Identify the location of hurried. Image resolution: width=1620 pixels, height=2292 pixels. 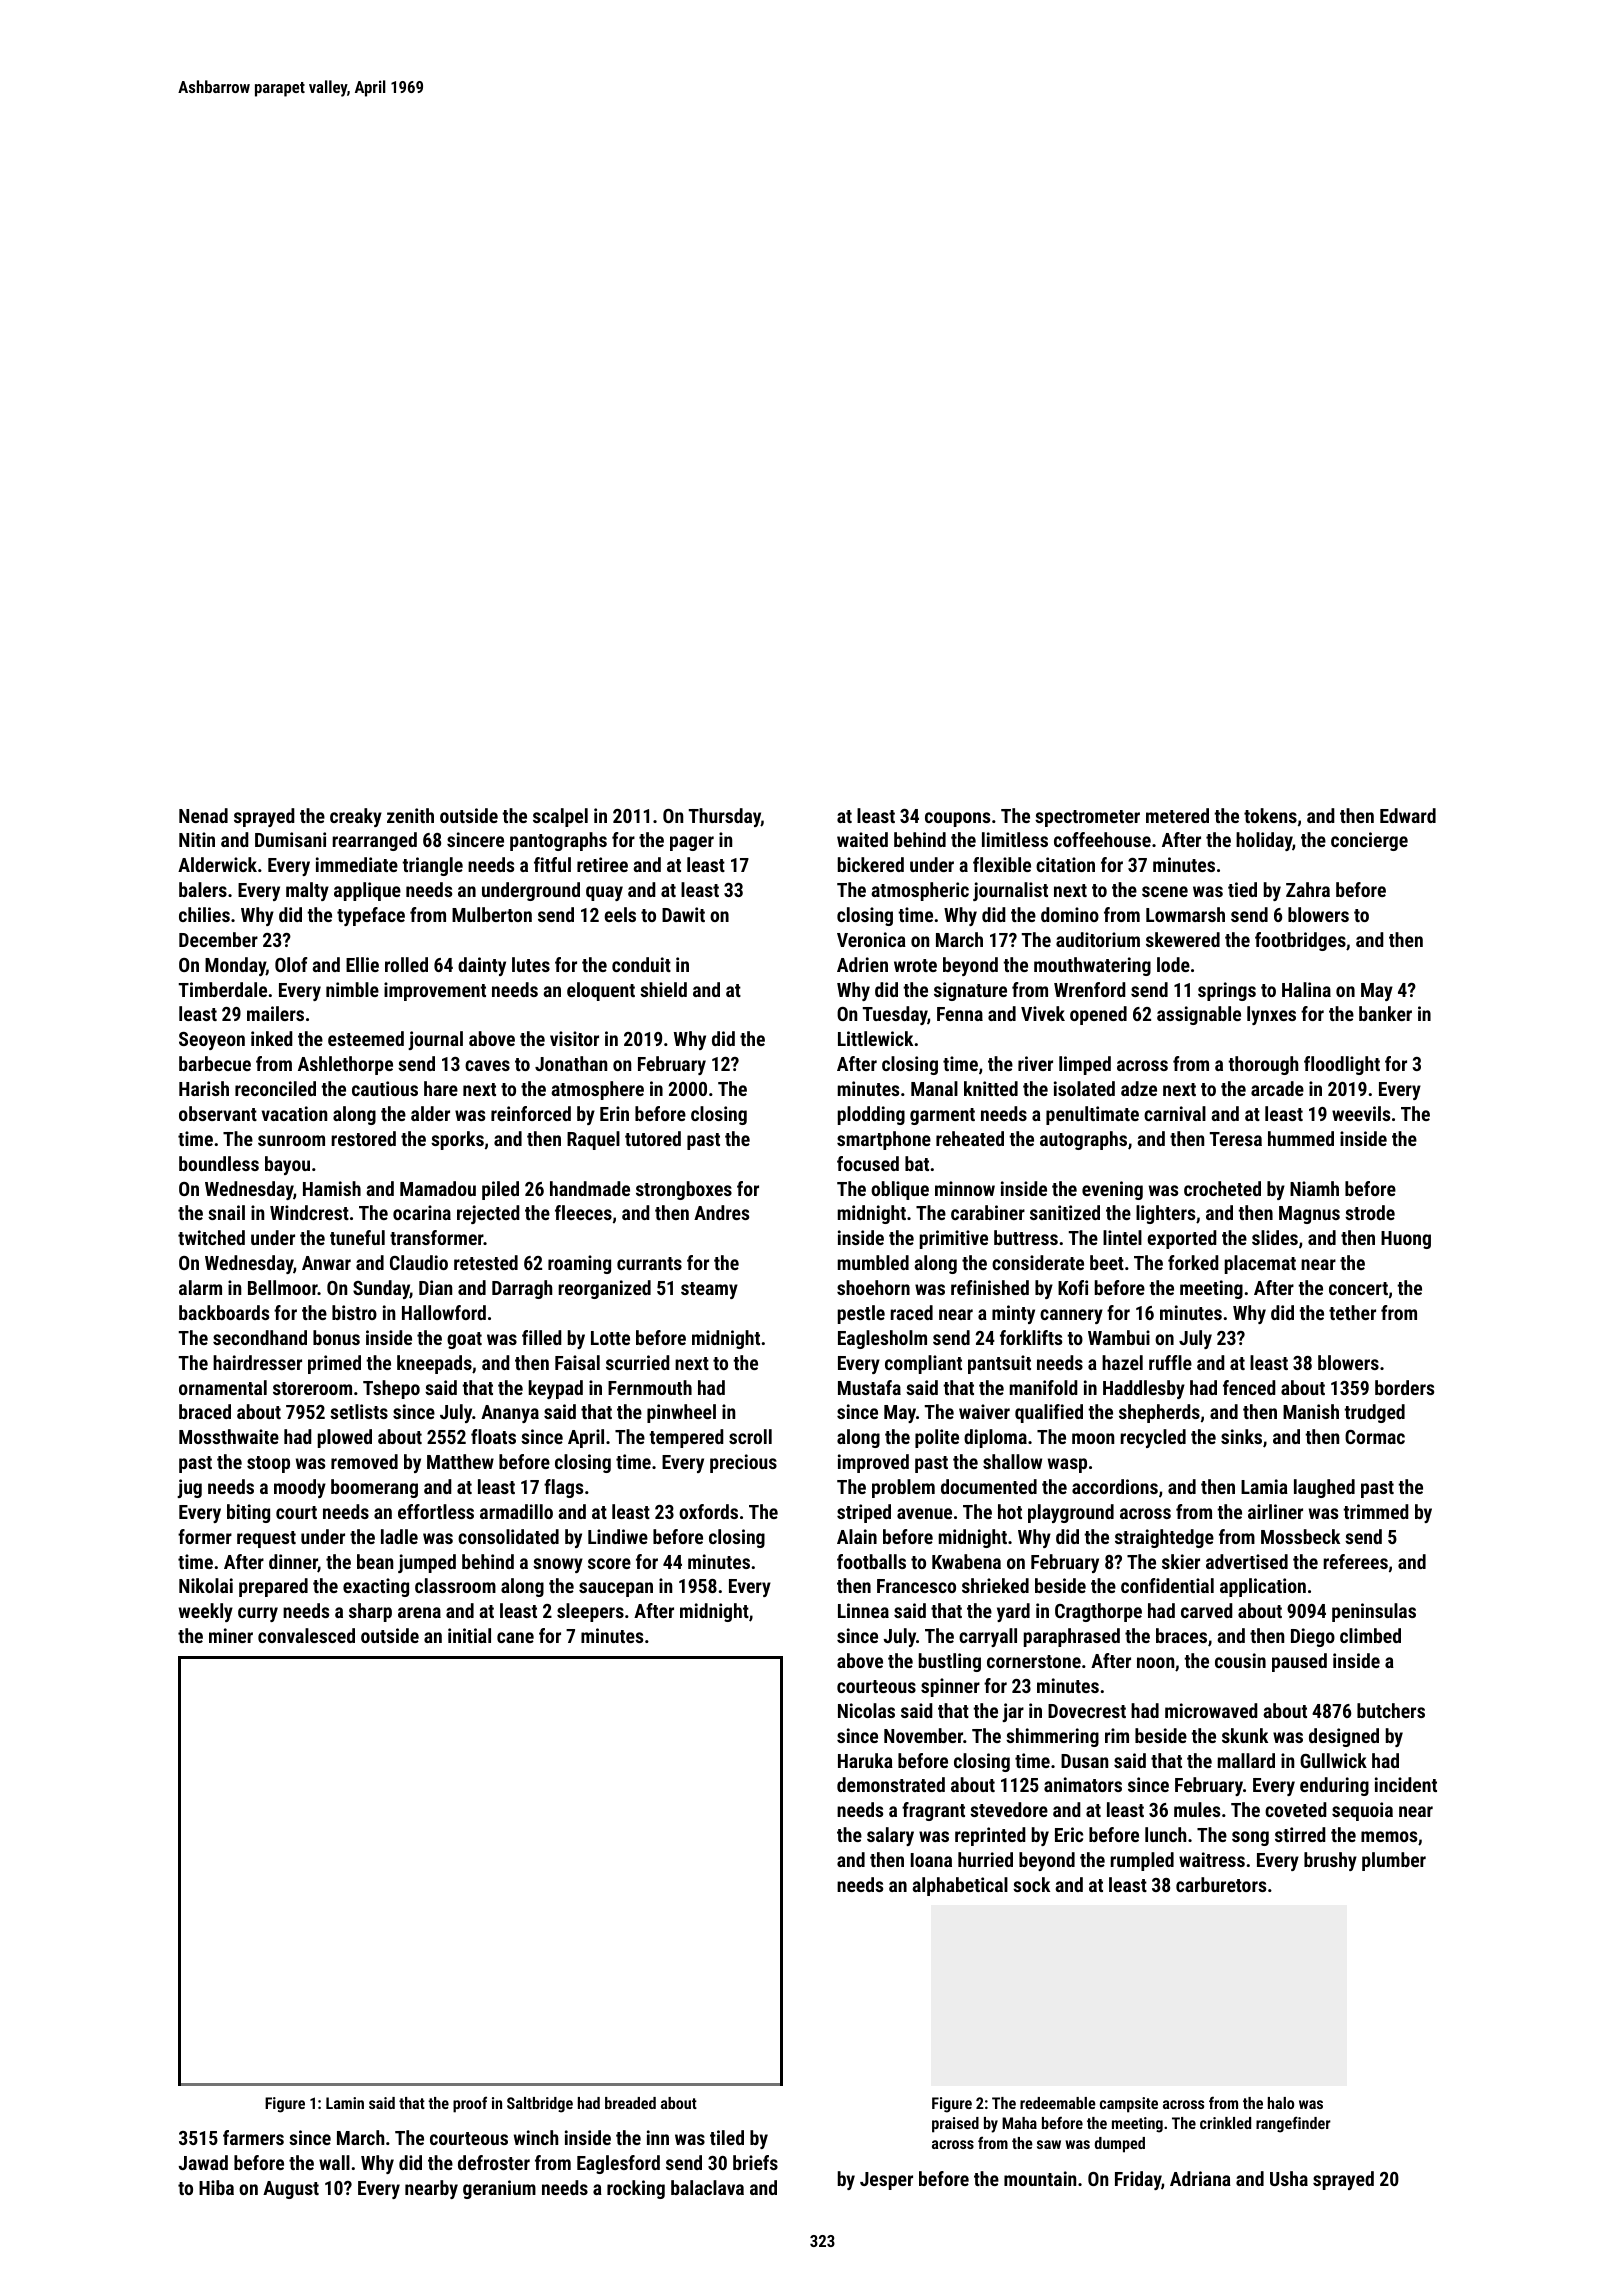
(985, 1859).
